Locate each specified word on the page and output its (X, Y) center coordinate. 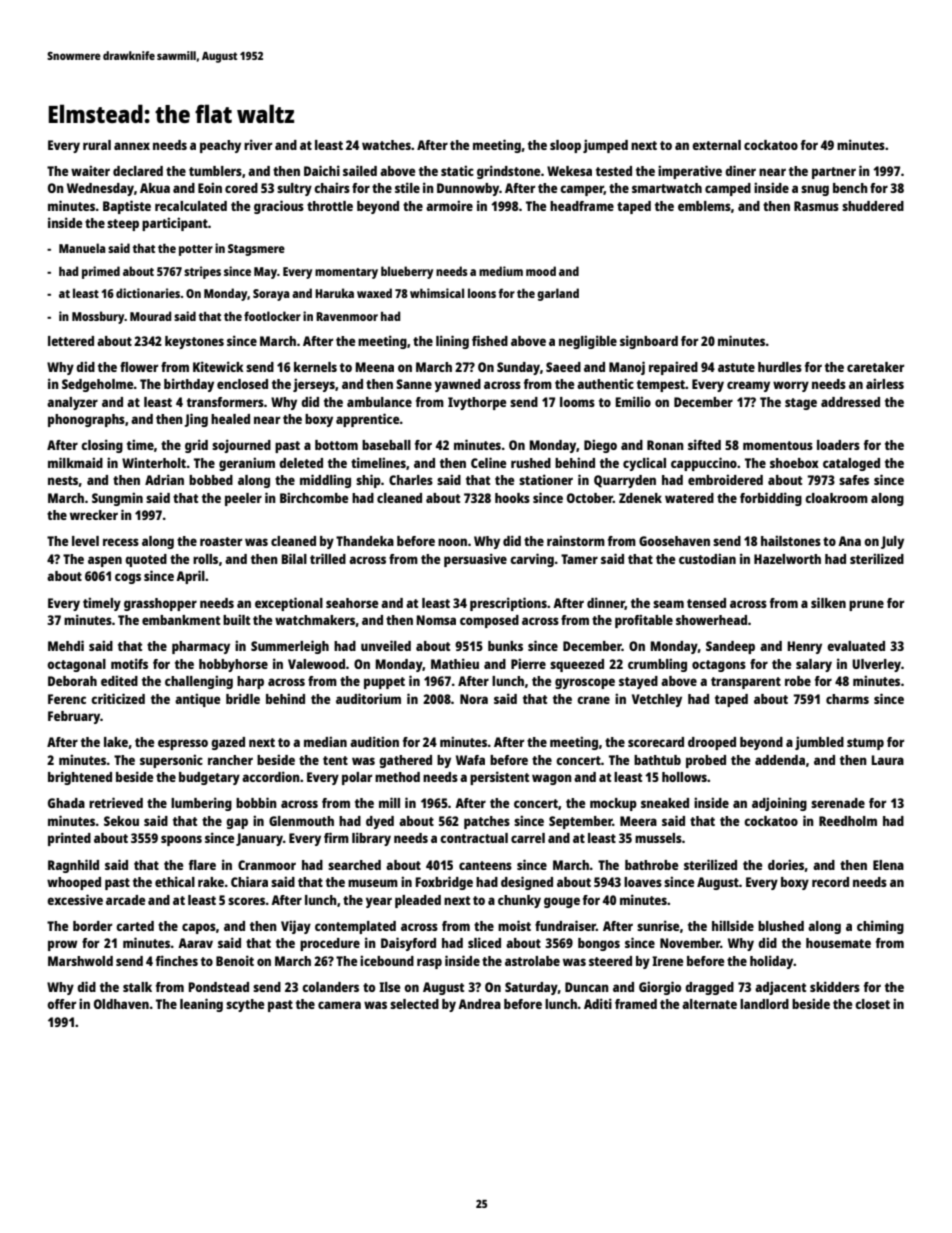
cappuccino (704, 464)
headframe (582, 206)
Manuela (82, 248)
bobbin (256, 802)
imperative (690, 172)
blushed (781, 926)
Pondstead (218, 987)
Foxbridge (444, 883)
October (590, 498)
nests (63, 480)
